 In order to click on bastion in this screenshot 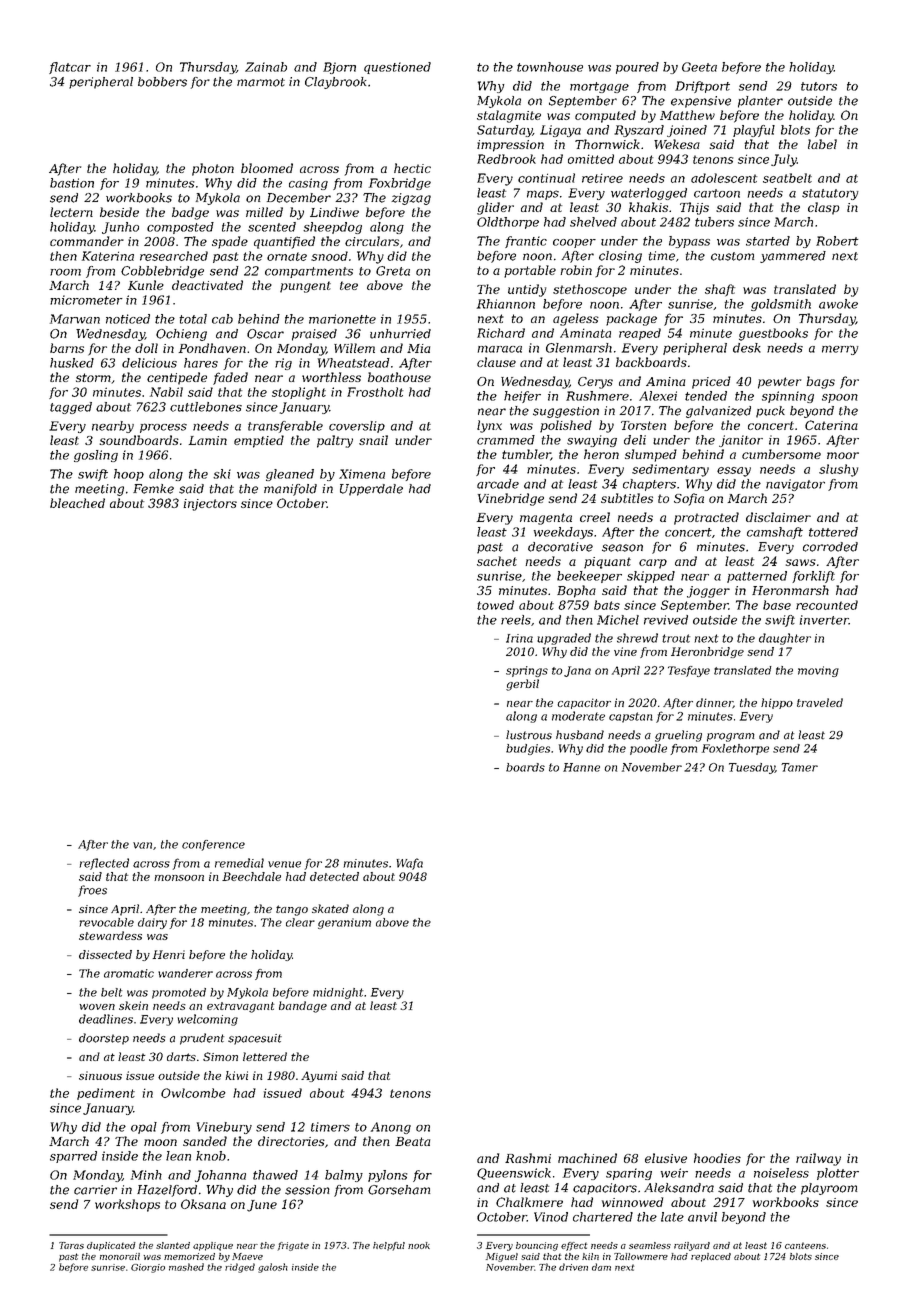, I will do `click(72, 183)`.
